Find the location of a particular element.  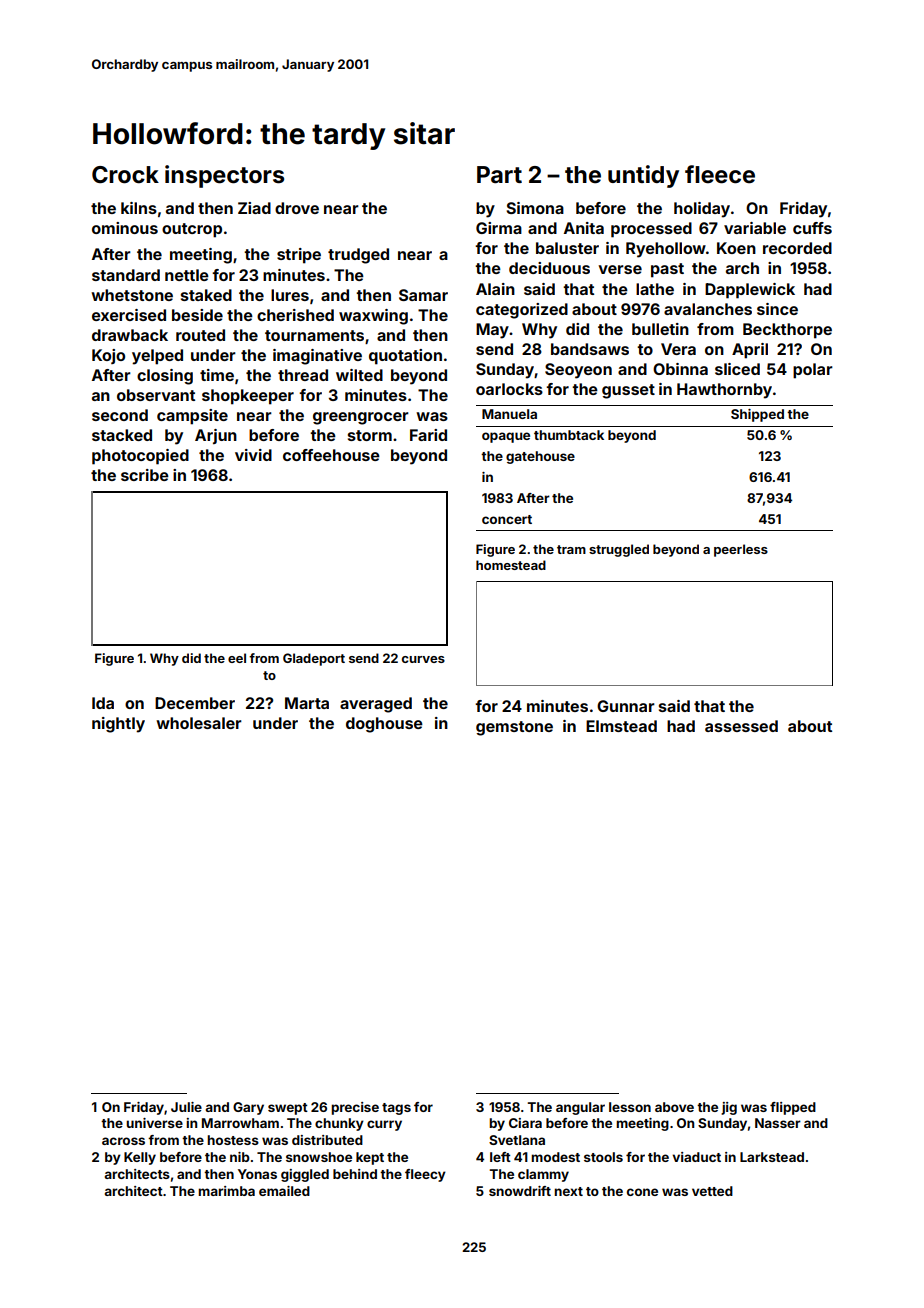

marimba is located at coordinates (226, 1191).
